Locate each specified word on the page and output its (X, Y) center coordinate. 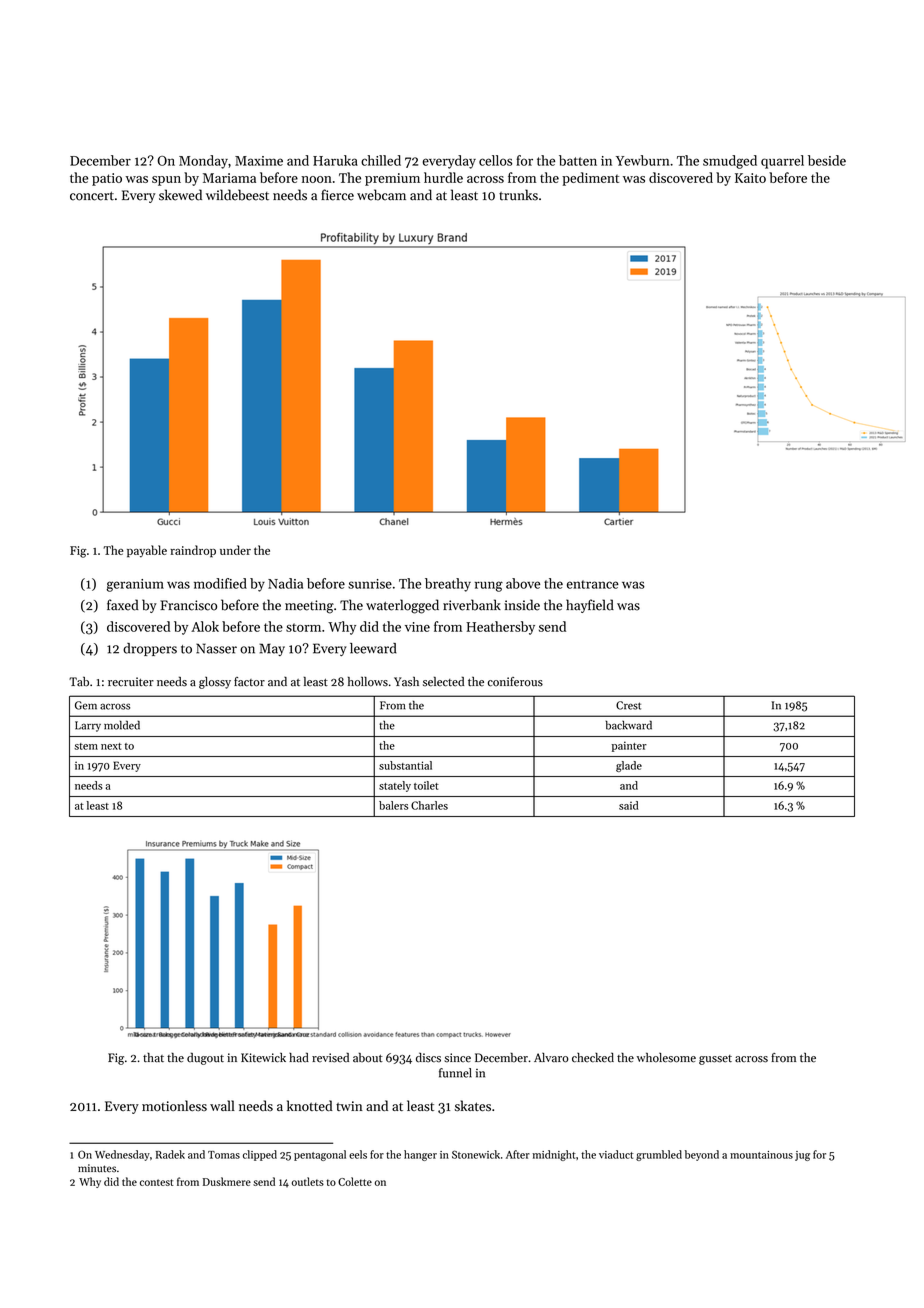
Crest (628, 705)
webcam (381, 195)
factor (249, 682)
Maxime (259, 161)
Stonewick (476, 1154)
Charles (429, 805)
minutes (97, 1168)
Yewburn (642, 160)
